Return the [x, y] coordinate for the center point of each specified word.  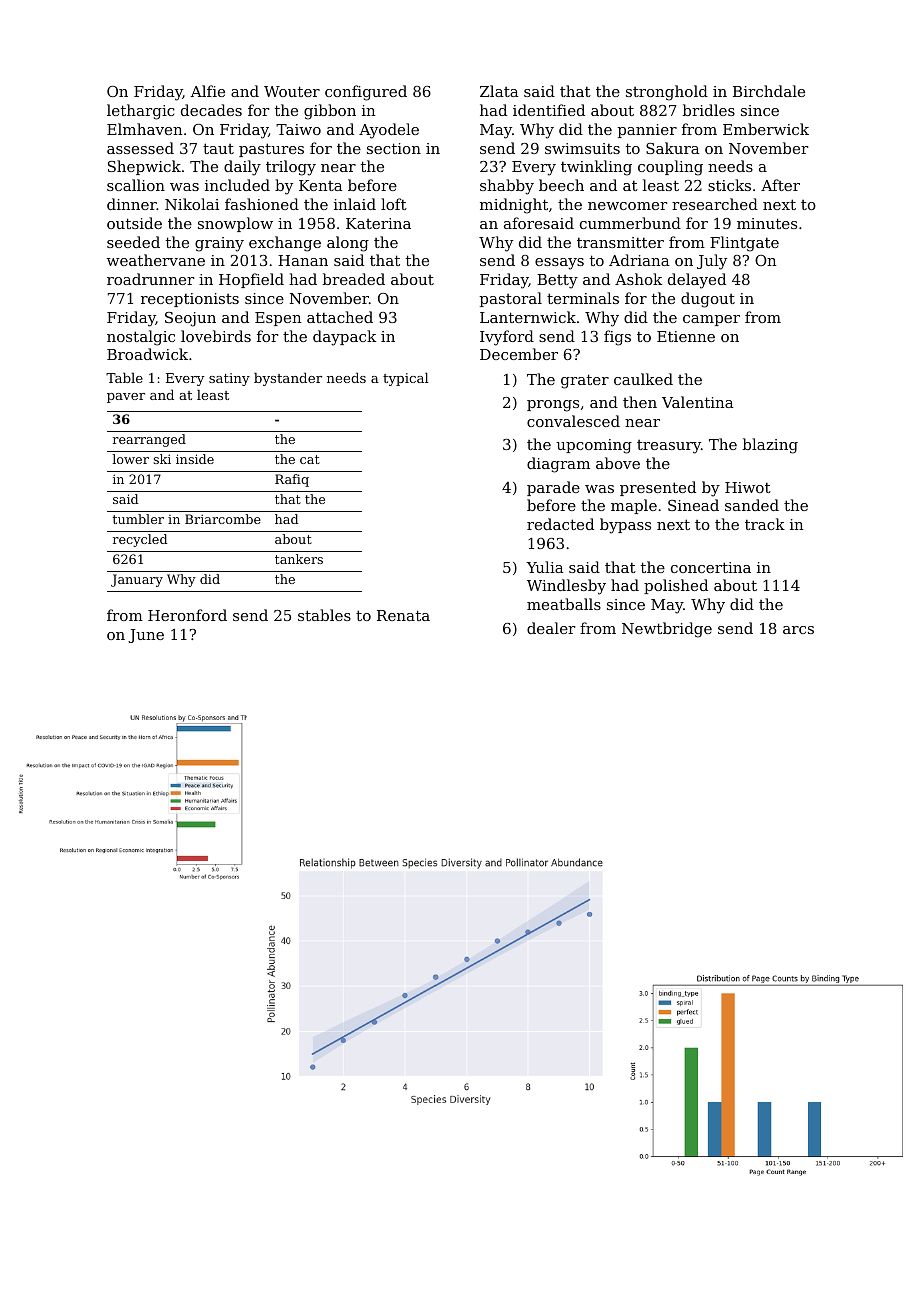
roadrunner [150, 279]
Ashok [638, 279]
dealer [551, 628]
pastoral [511, 299]
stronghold [667, 93]
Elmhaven [145, 129]
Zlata [499, 91]
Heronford [187, 615]
